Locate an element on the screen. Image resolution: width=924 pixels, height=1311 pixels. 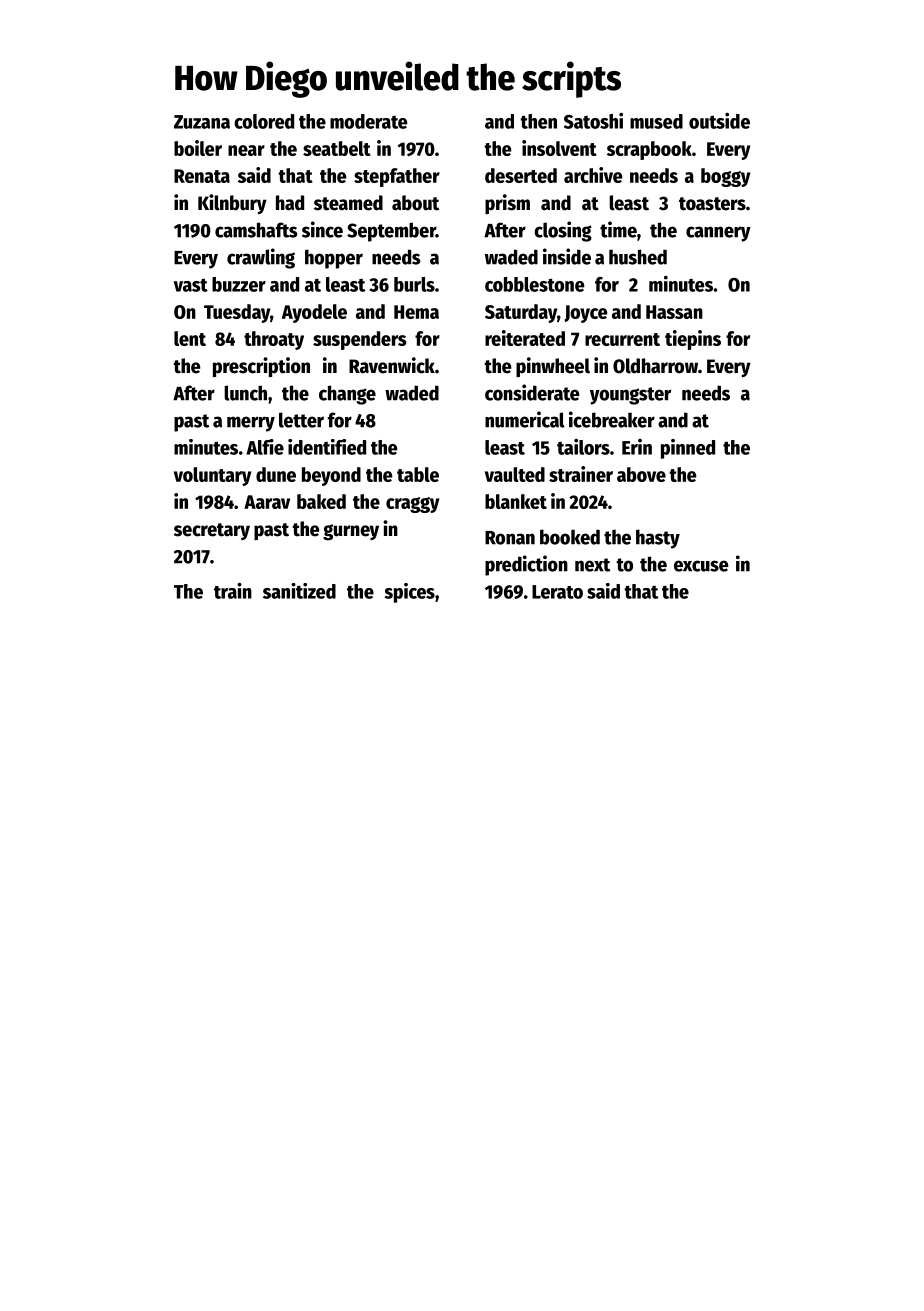
pinwheel is located at coordinates (553, 367).
